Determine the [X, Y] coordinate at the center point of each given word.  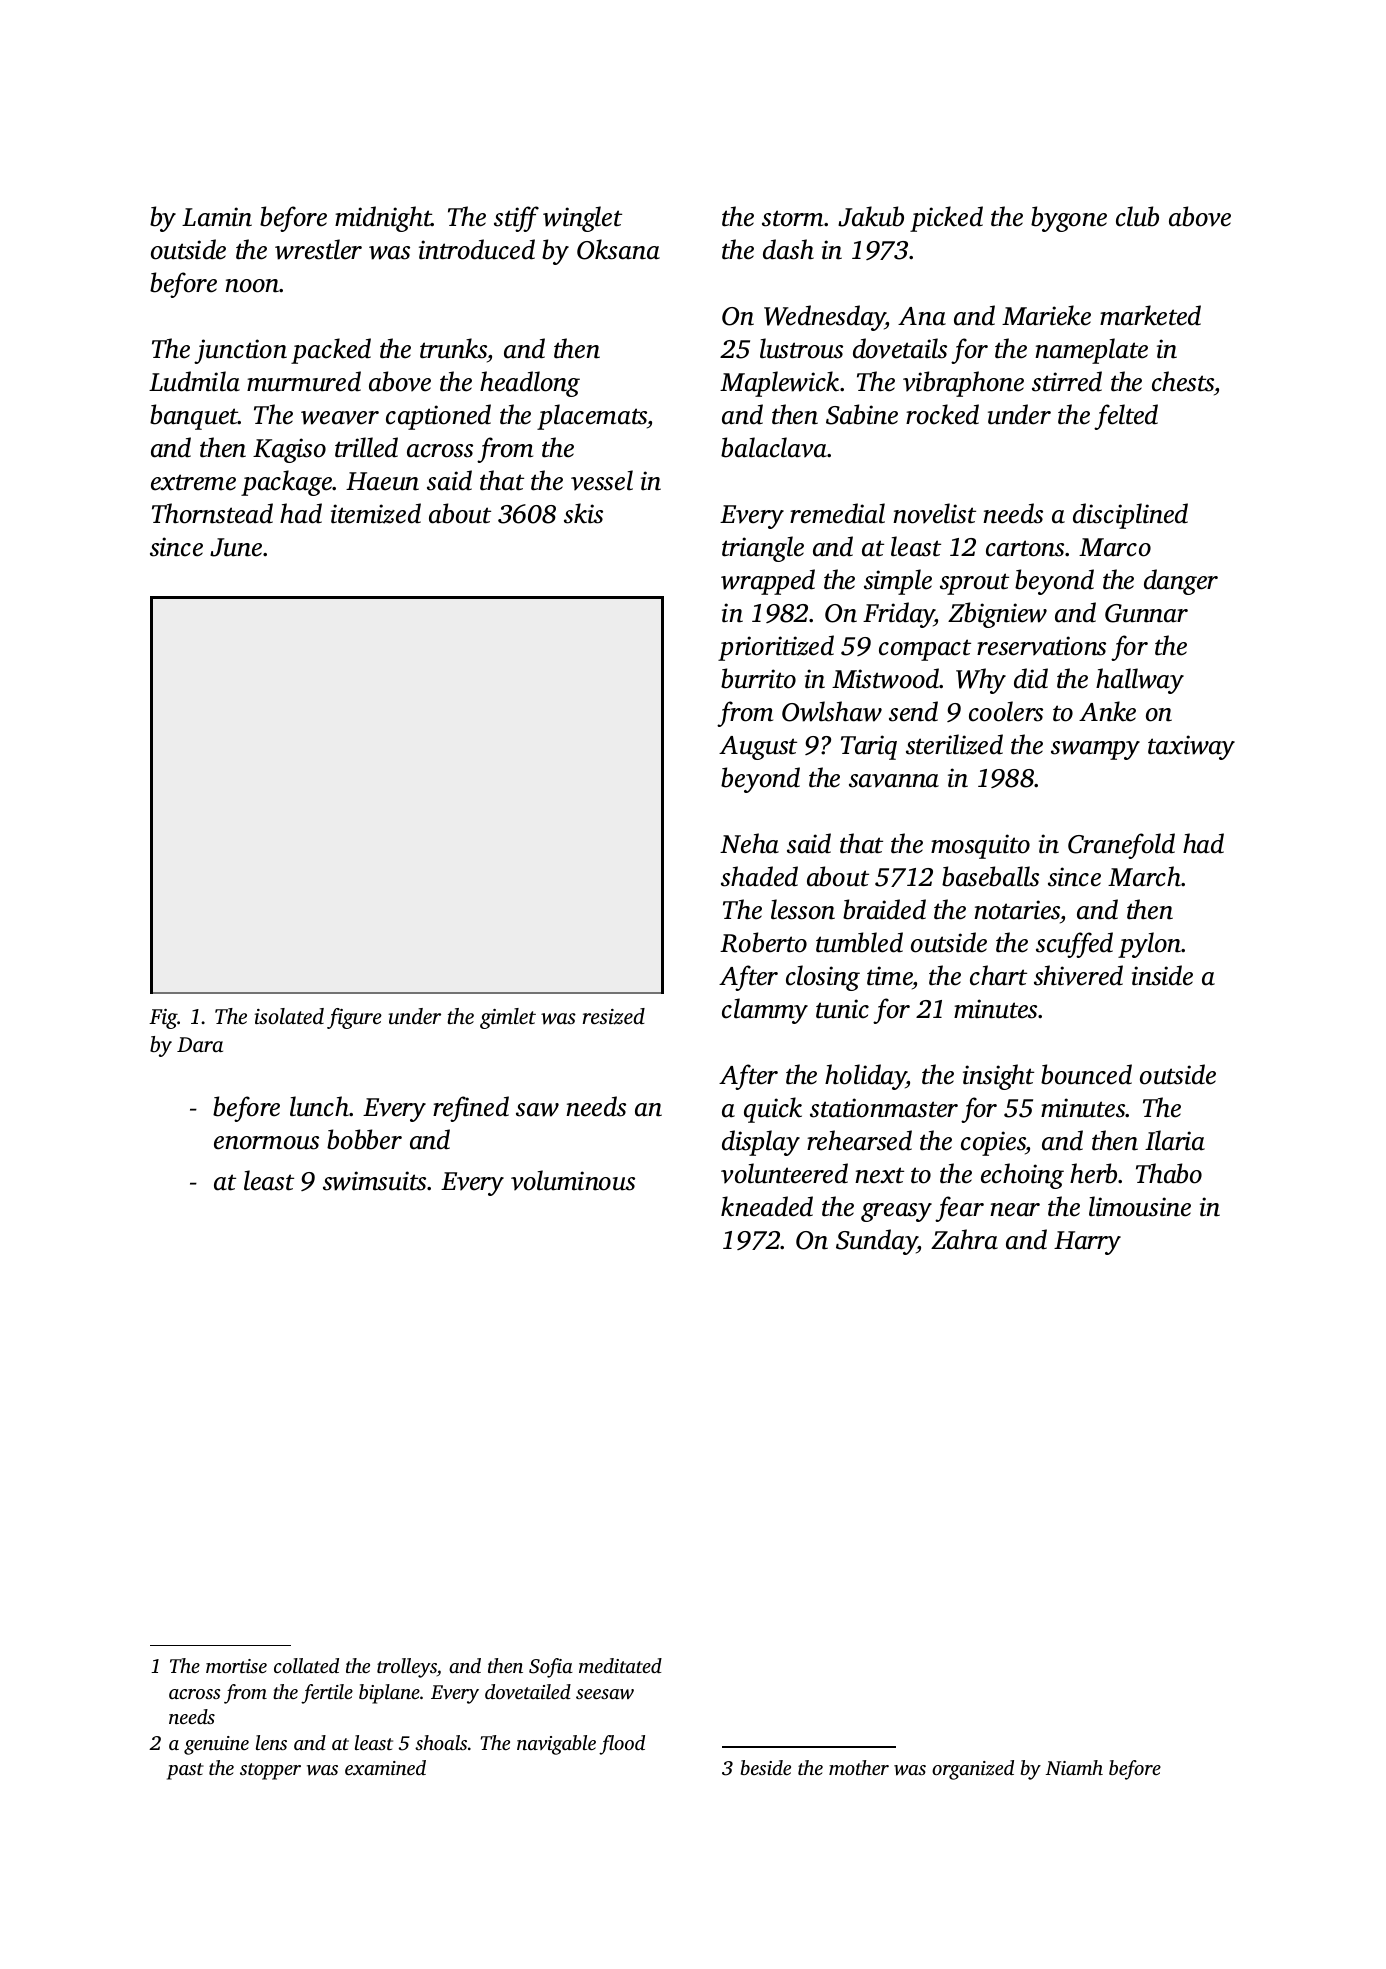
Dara [200, 1044]
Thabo [1169, 1173]
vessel [602, 480]
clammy [765, 1011]
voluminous [573, 1180]
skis [583, 513]
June [236, 547]
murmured [304, 381]
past [185, 1771]
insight [998, 1077]
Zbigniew [997, 615]
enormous [266, 1143]
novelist [934, 513]
